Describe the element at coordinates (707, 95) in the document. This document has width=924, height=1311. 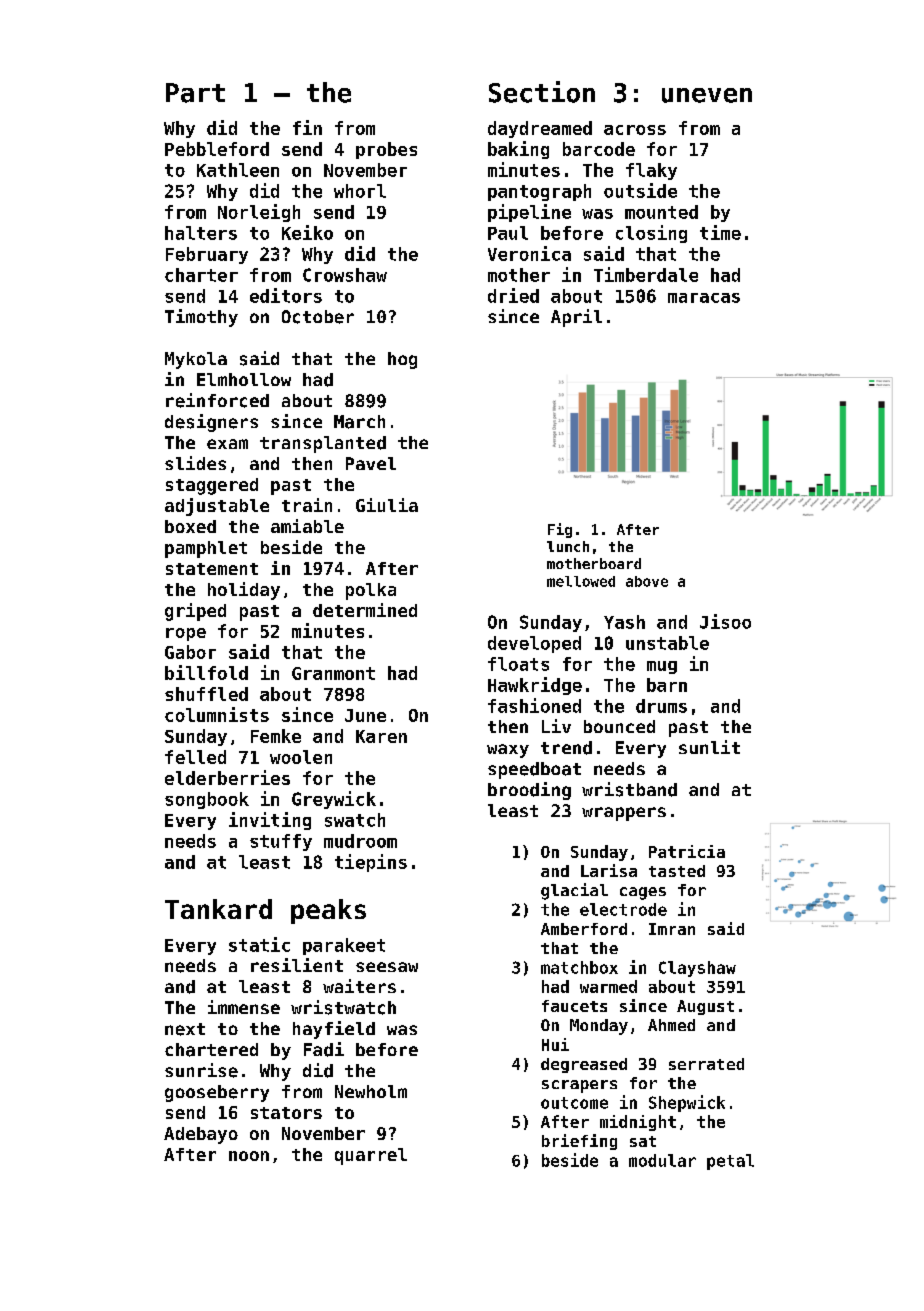
I see `uneven` at that location.
